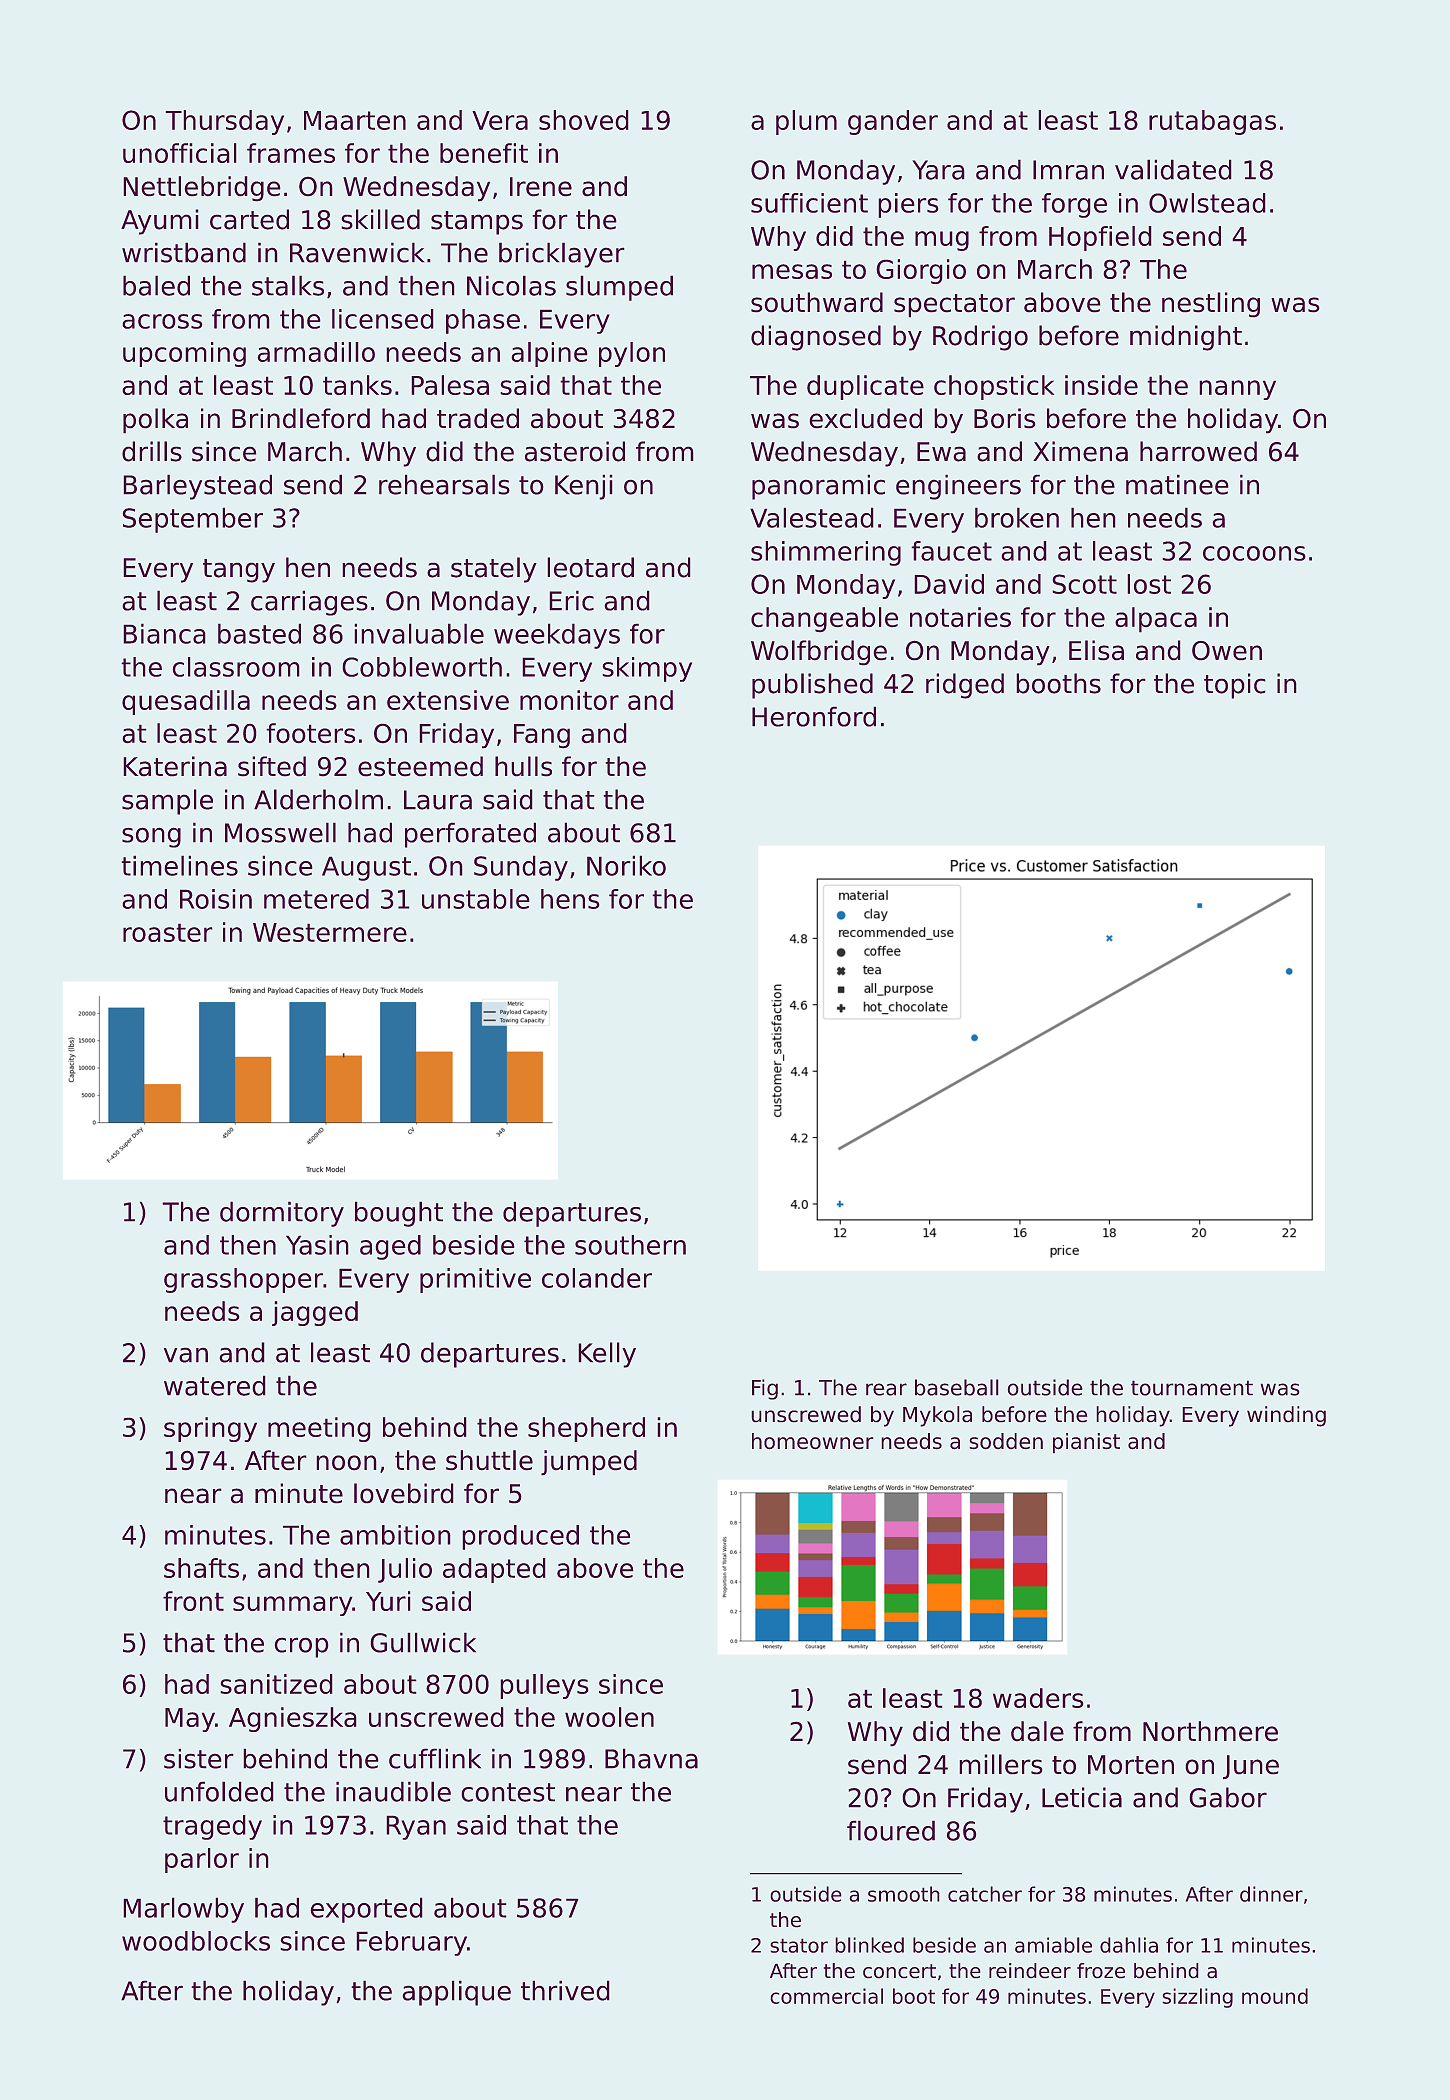 Image resolution: width=1450 pixels, height=2100 pixels. Describe the element at coordinates (985, 1894) in the screenshot. I see `catcher` at that location.
